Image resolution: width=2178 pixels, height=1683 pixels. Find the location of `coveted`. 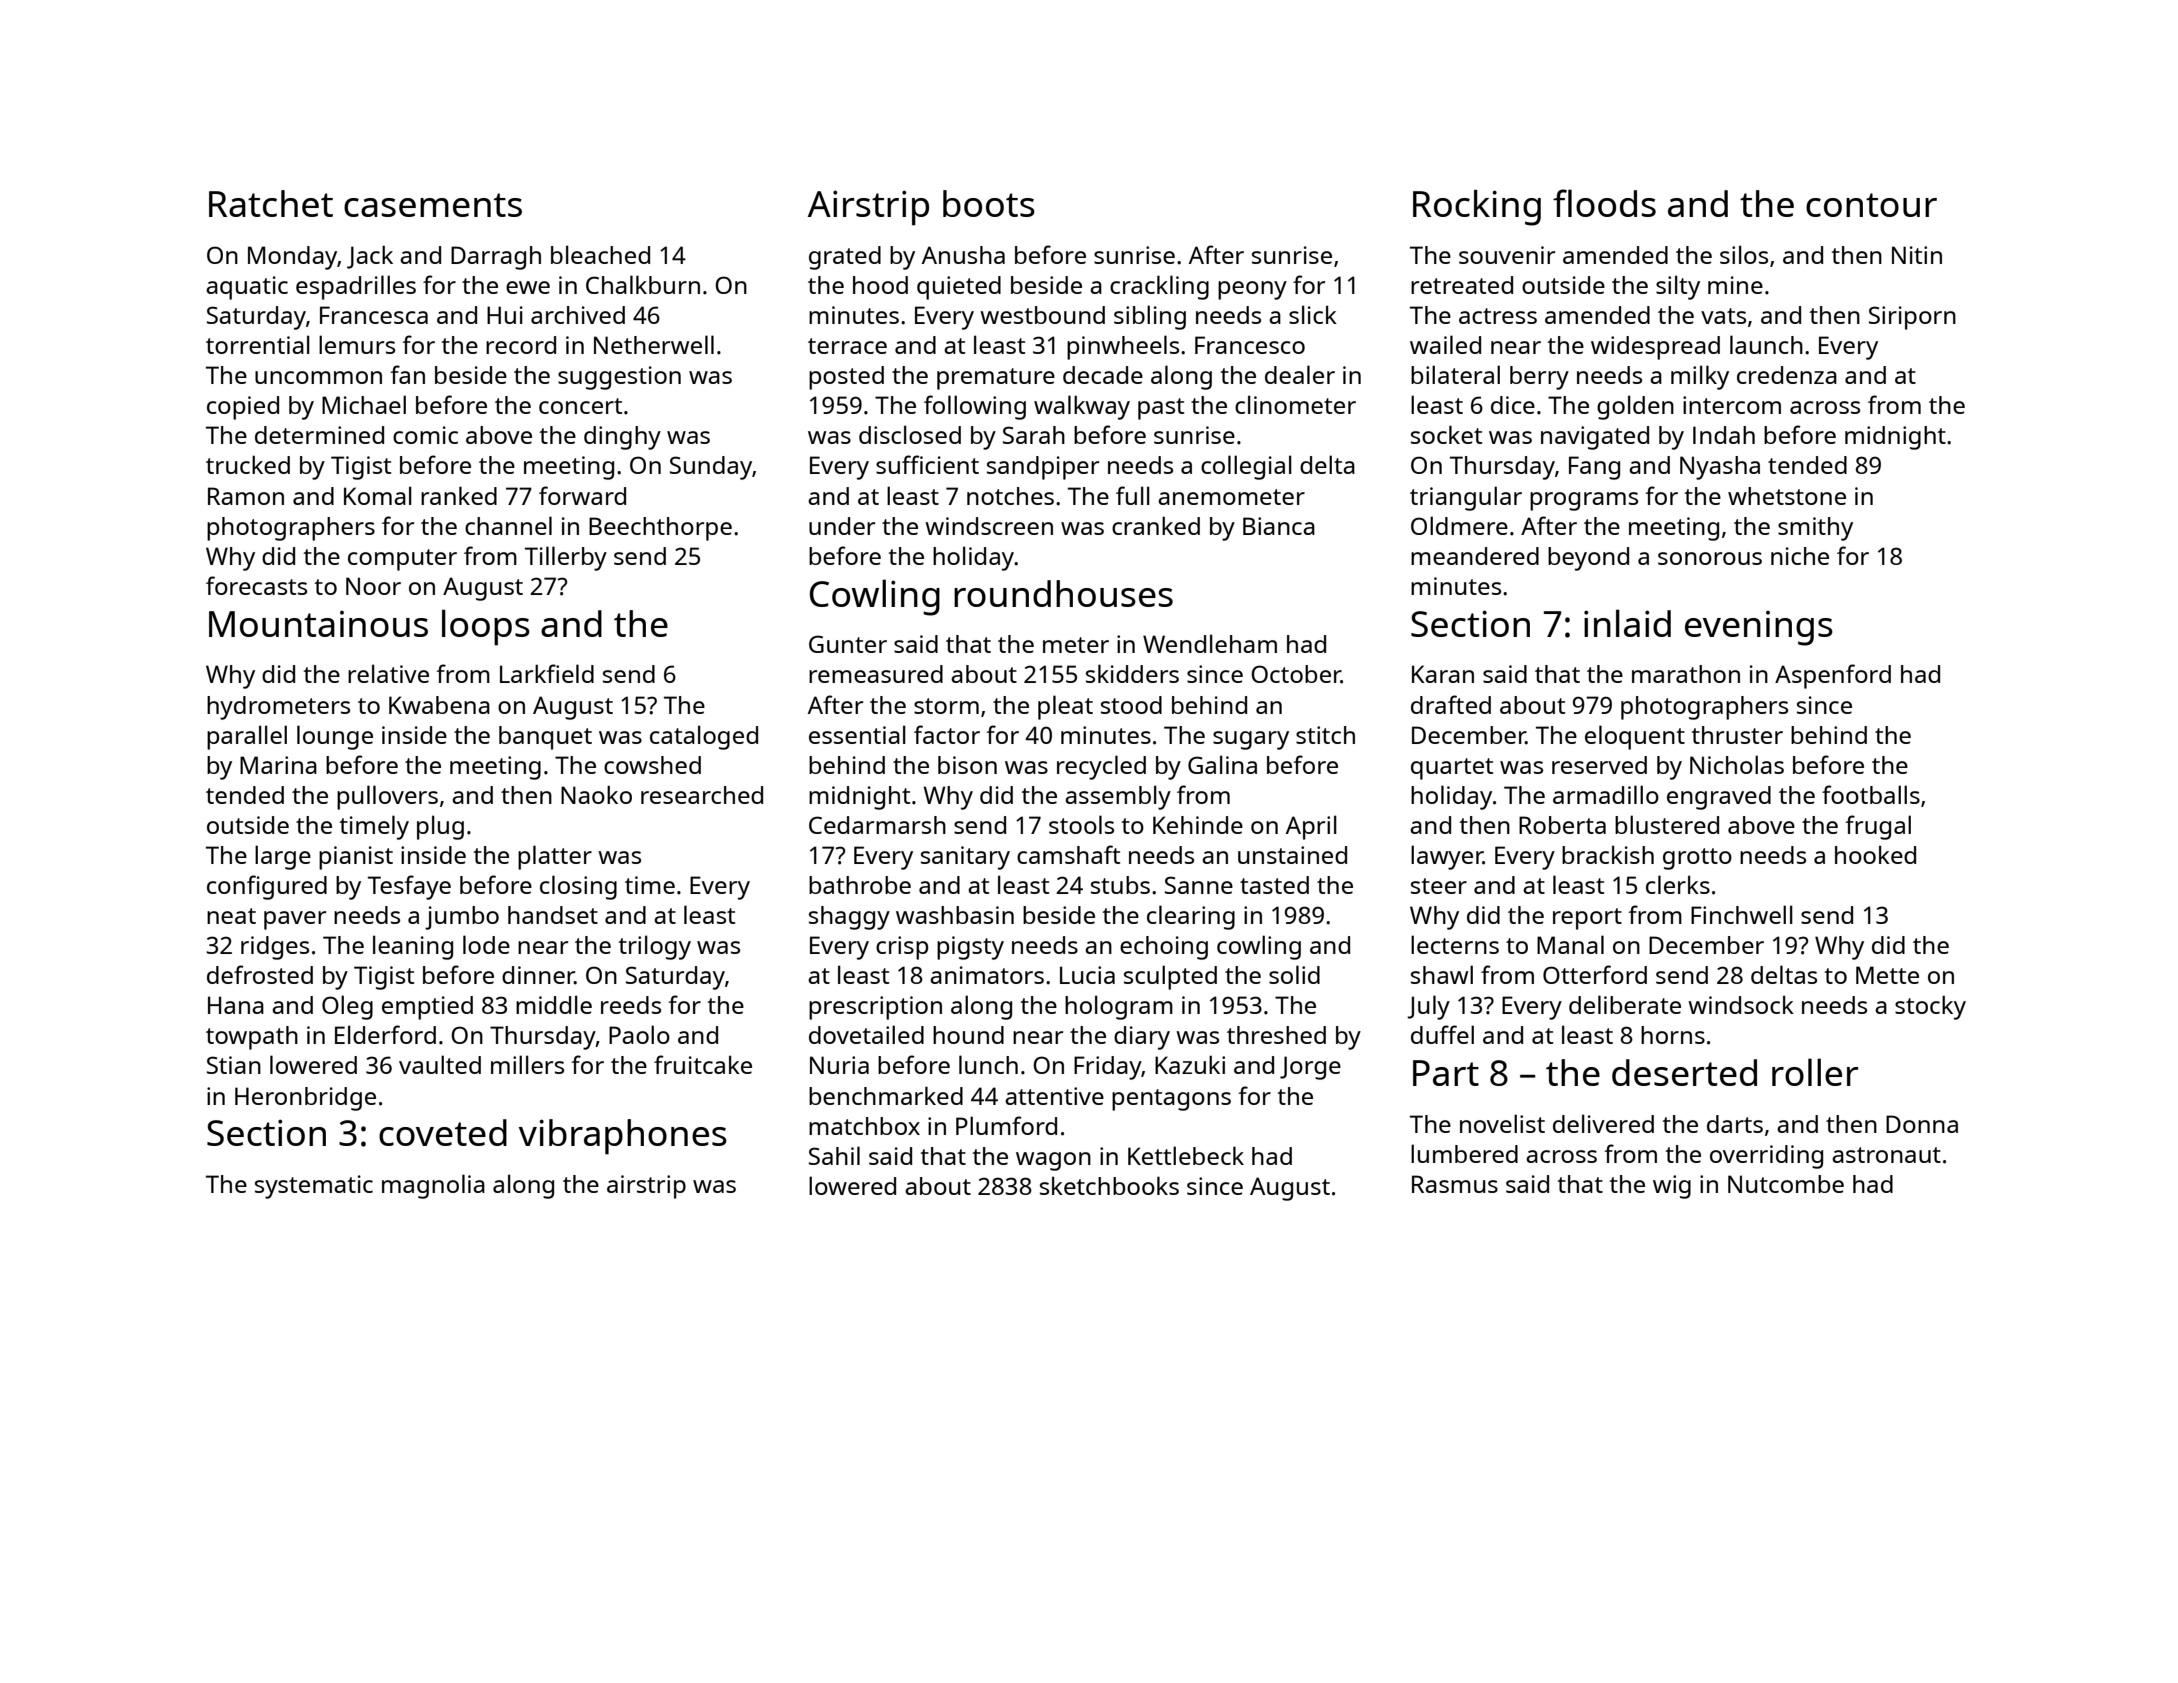

coveted is located at coordinates (443, 1132).
